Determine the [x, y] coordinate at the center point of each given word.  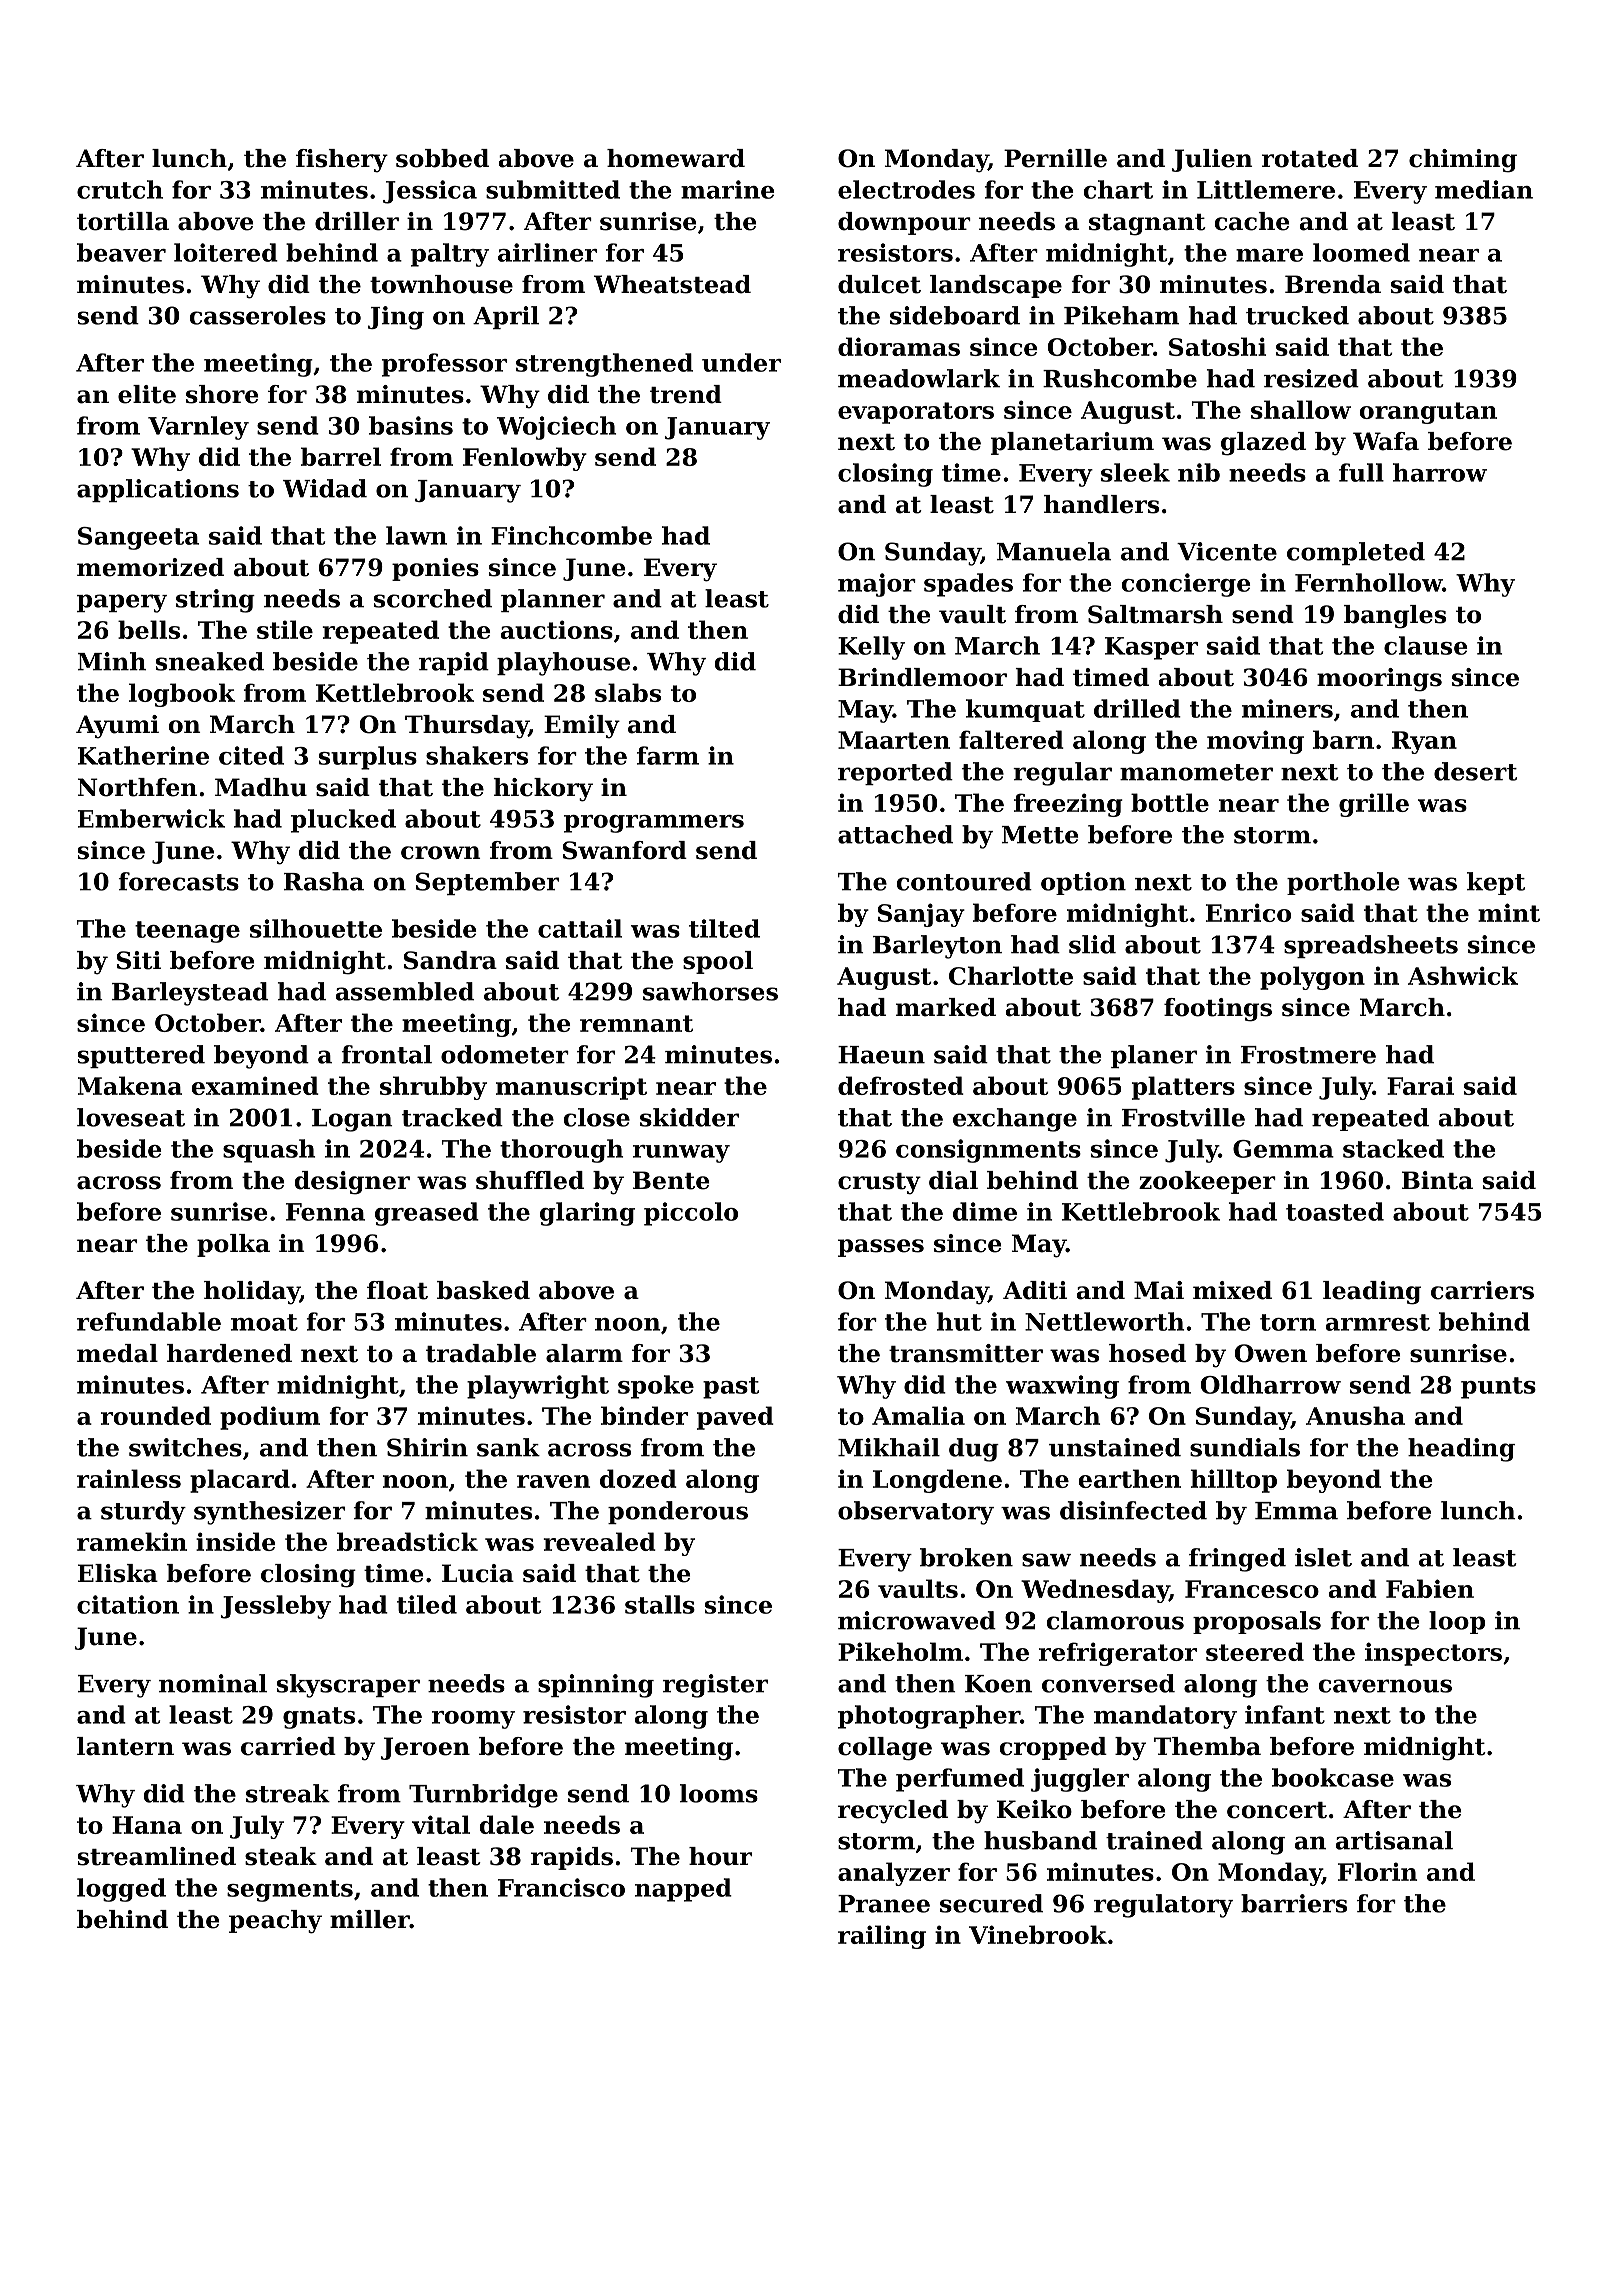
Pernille [1055, 158]
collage [885, 1749]
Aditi [1035, 1290]
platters [1183, 1088]
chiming [1463, 161]
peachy [275, 1922]
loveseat [131, 1117]
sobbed [442, 158]
